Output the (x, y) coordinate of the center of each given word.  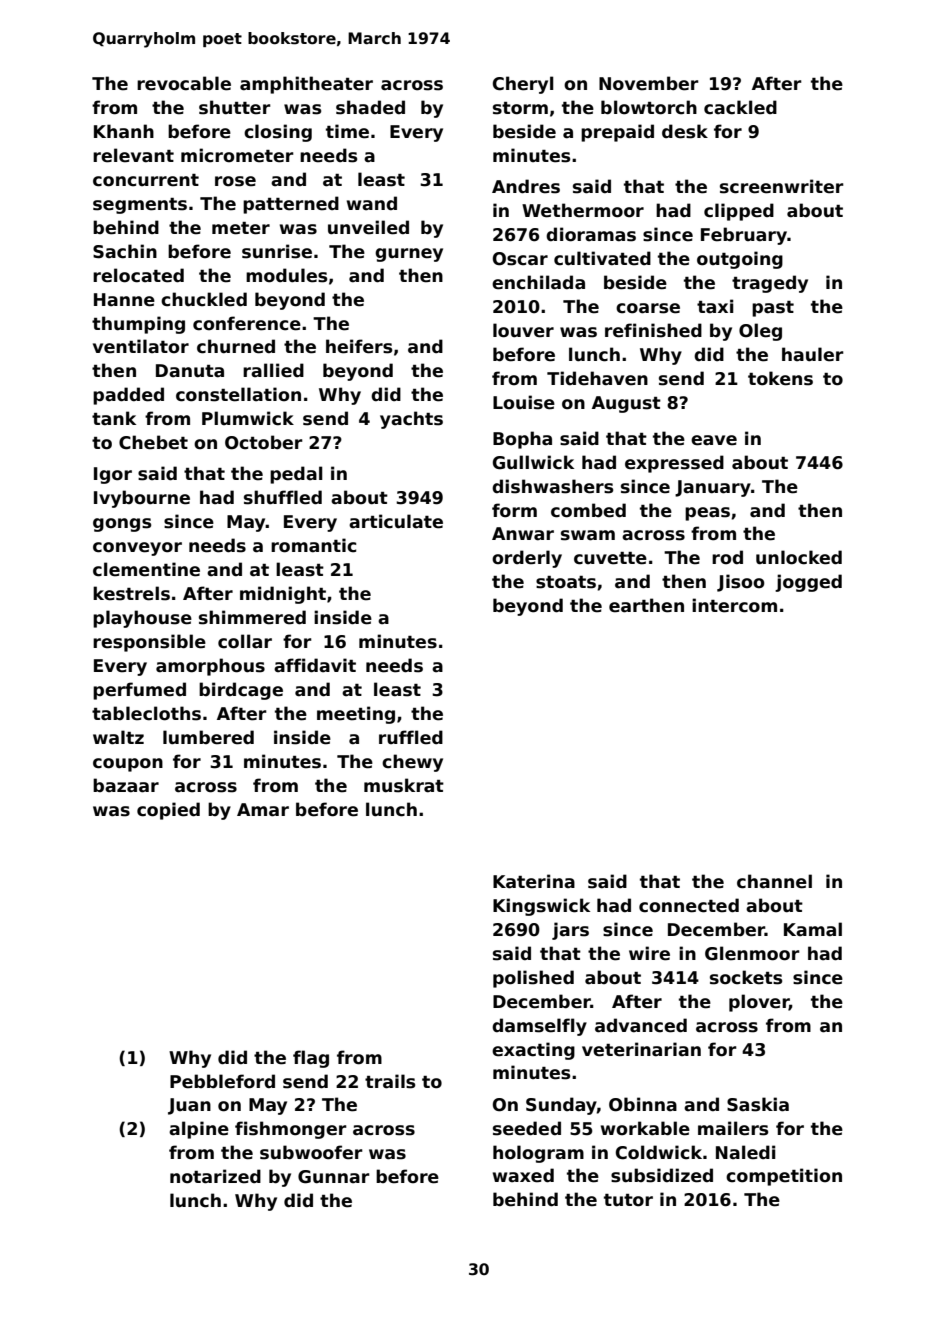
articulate (396, 521)
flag (311, 1059)
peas (707, 514)
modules (286, 275)
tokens (780, 378)
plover (759, 1003)
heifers (359, 346)
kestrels (131, 593)
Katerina (534, 881)
